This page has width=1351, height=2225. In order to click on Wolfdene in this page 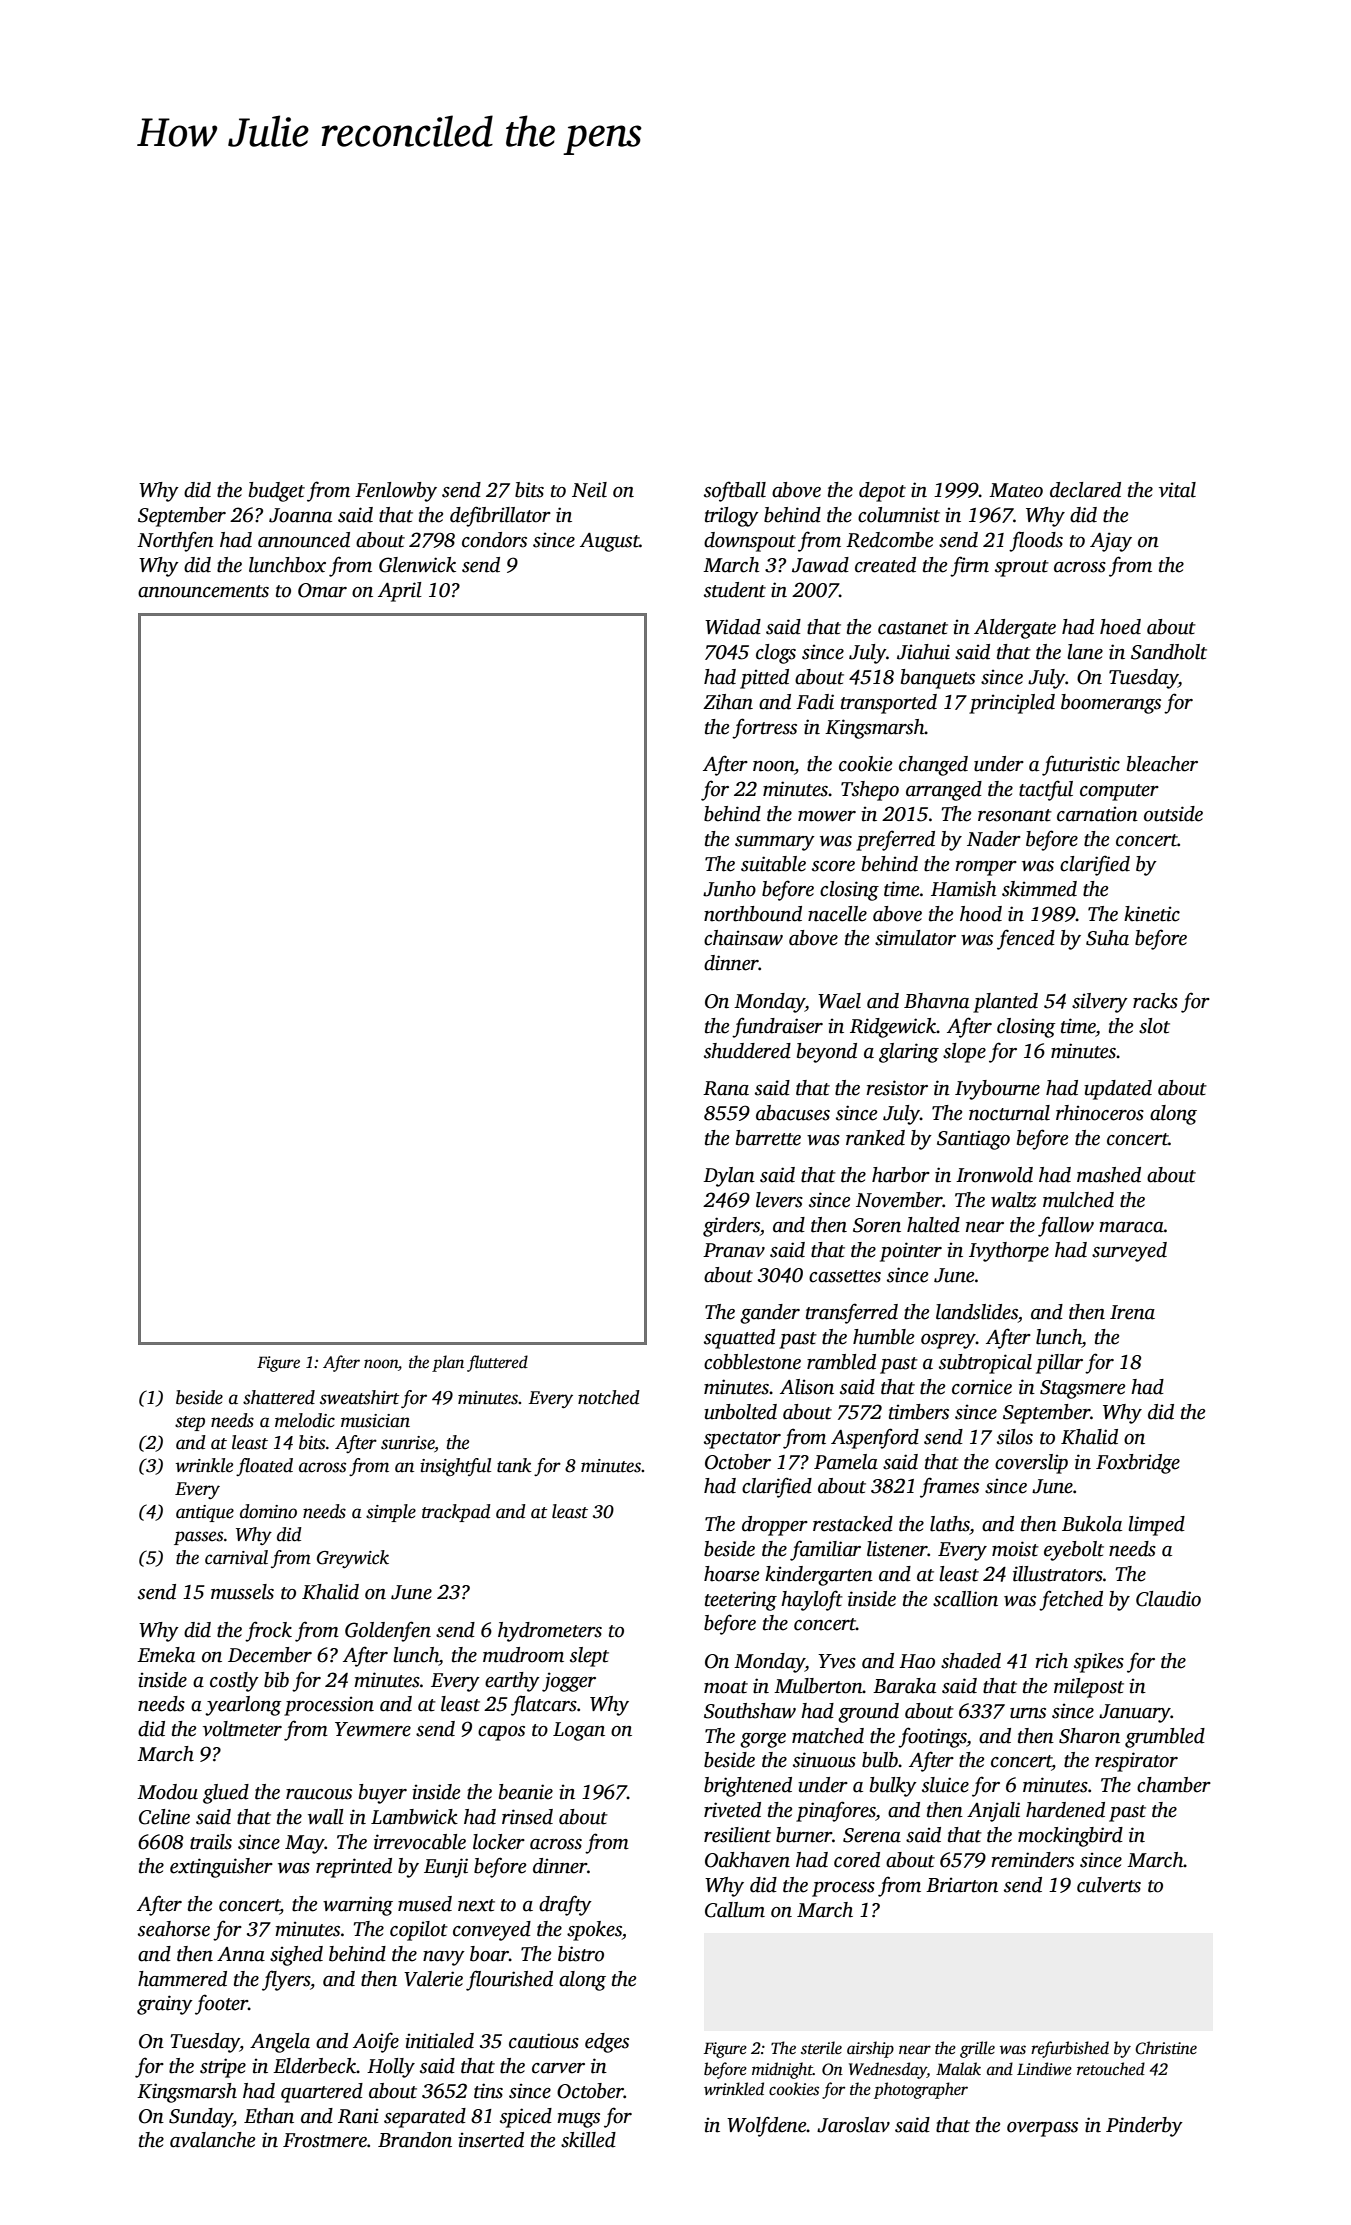, I will do `click(767, 2126)`.
